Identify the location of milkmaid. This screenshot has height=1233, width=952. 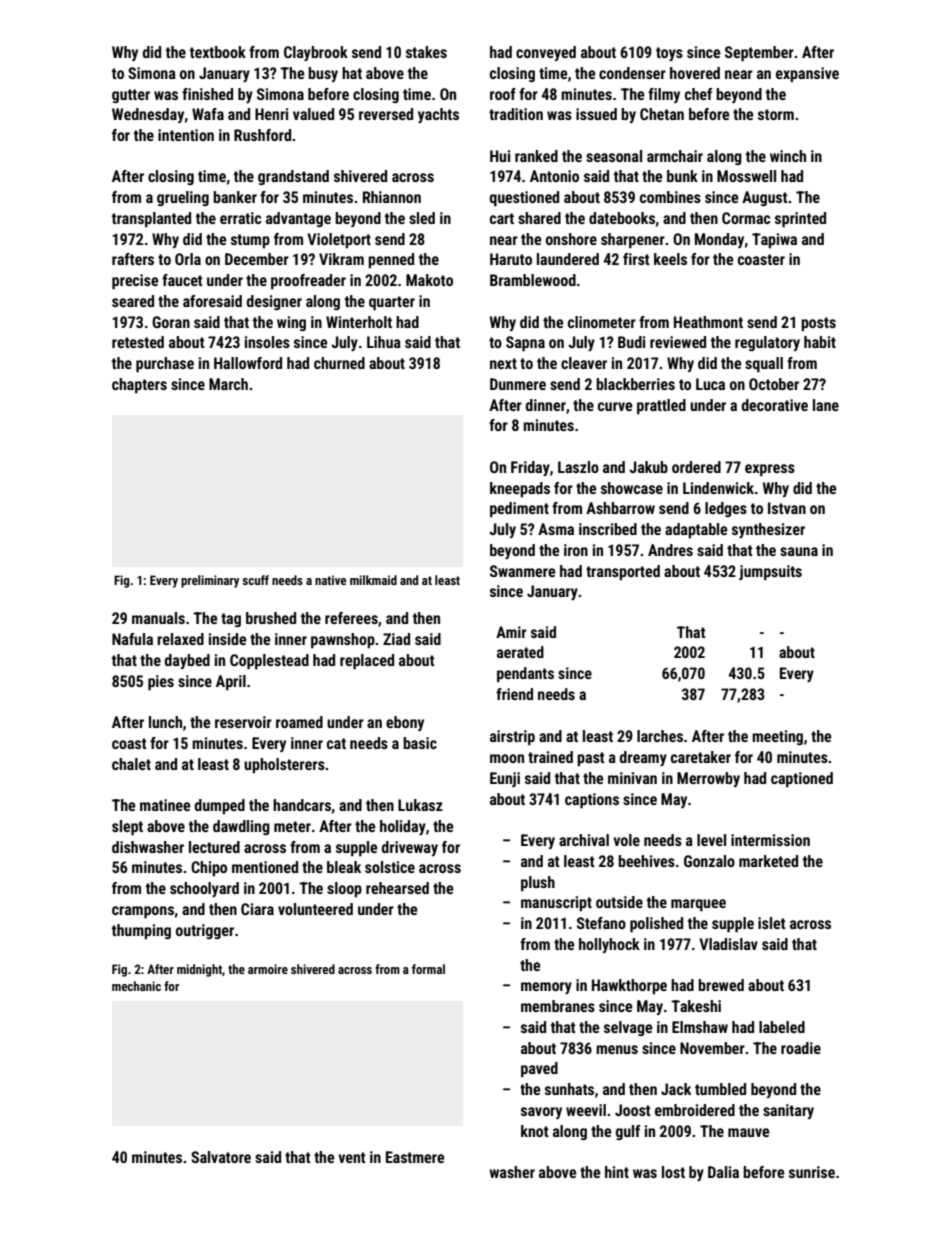
(373, 580).
